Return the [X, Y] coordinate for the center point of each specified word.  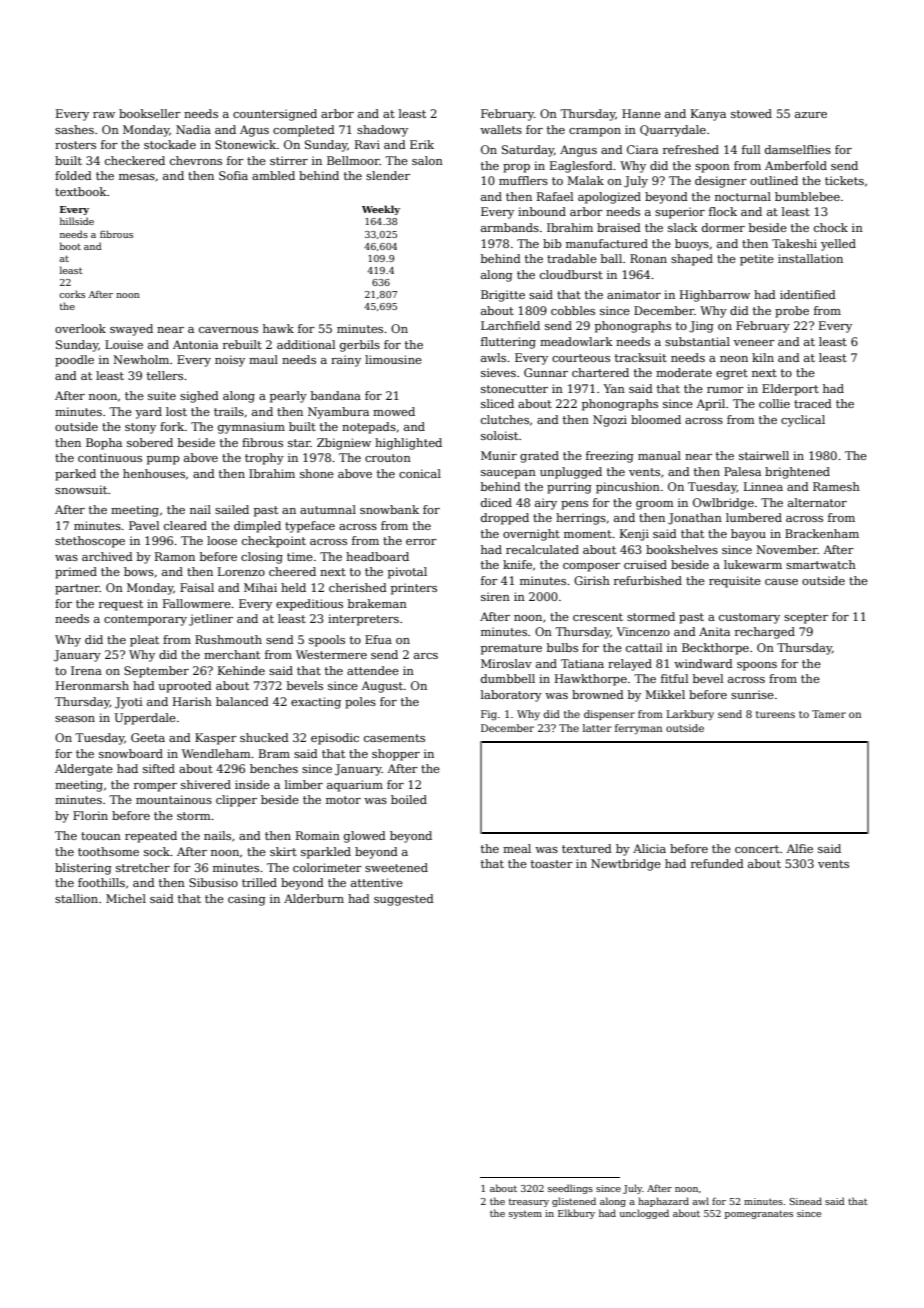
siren [495, 596]
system [525, 1214]
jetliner [211, 620]
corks [72, 294]
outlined [774, 180]
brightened [797, 473]
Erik [422, 144]
